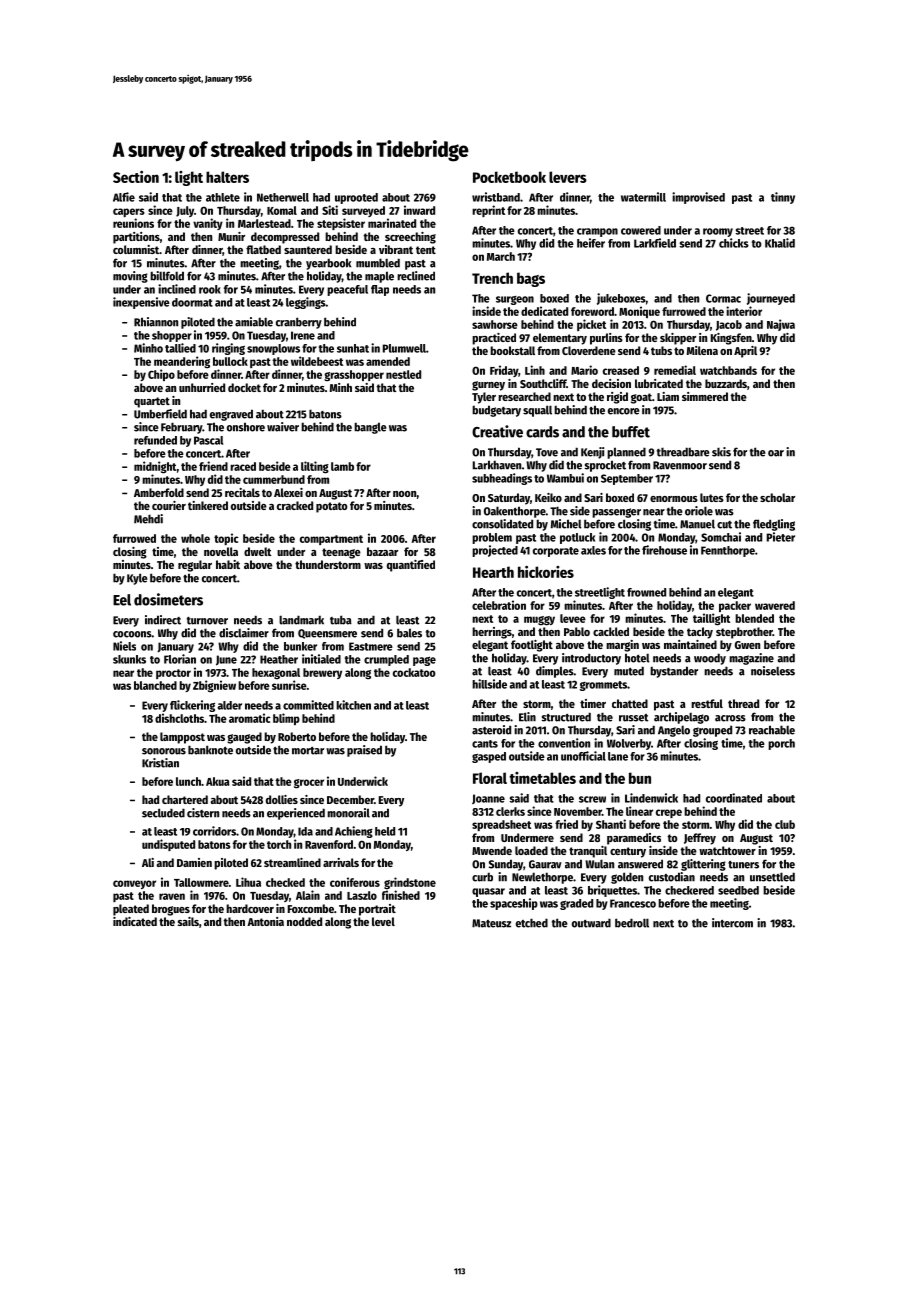 The width and height of the screenshot is (908, 1316). I want to click on July, so click(185, 211).
